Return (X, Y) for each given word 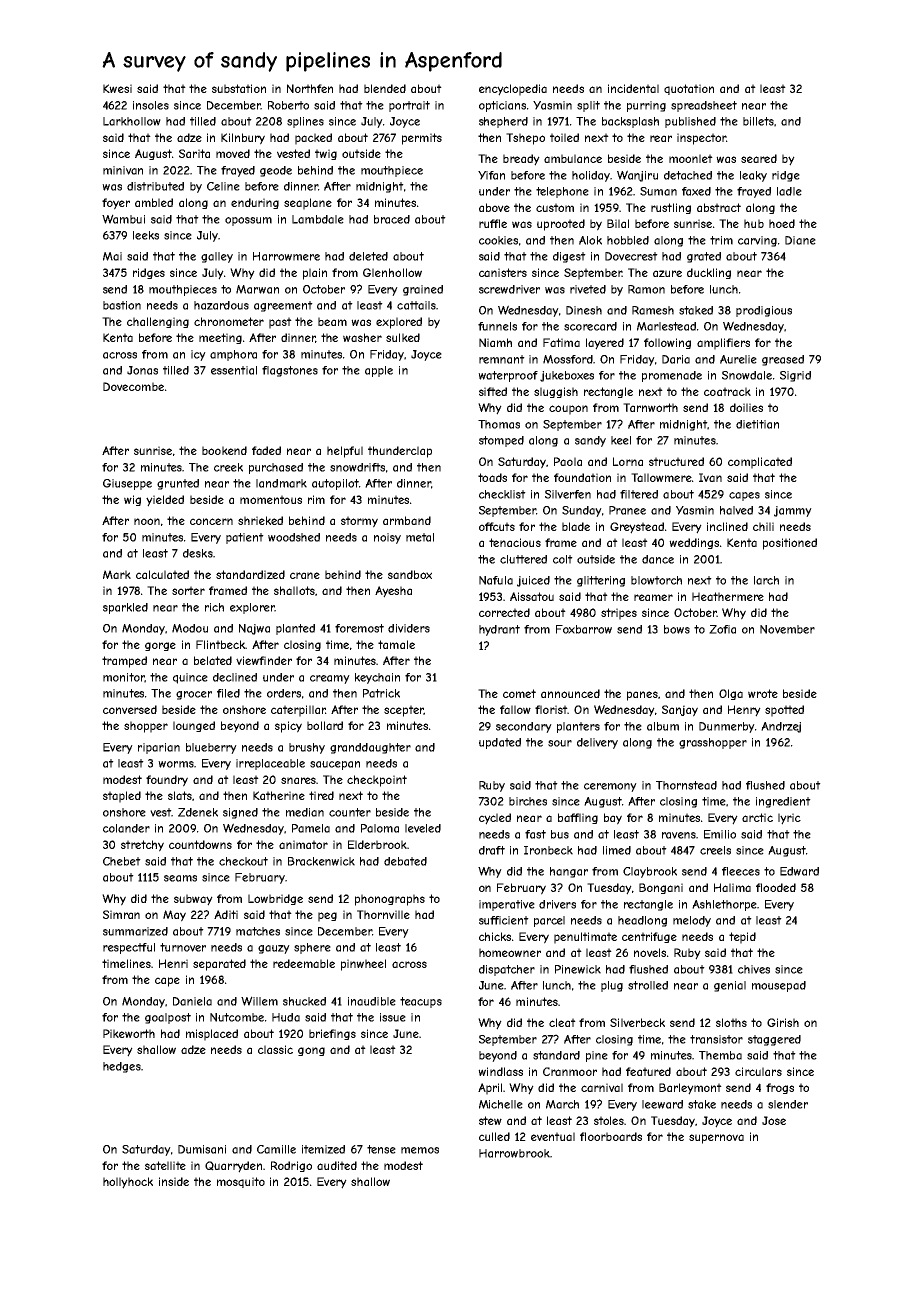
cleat (562, 1022)
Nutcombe (237, 1017)
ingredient (783, 802)
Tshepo (525, 139)
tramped (124, 662)
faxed (696, 191)
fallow (515, 709)
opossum (248, 221)
